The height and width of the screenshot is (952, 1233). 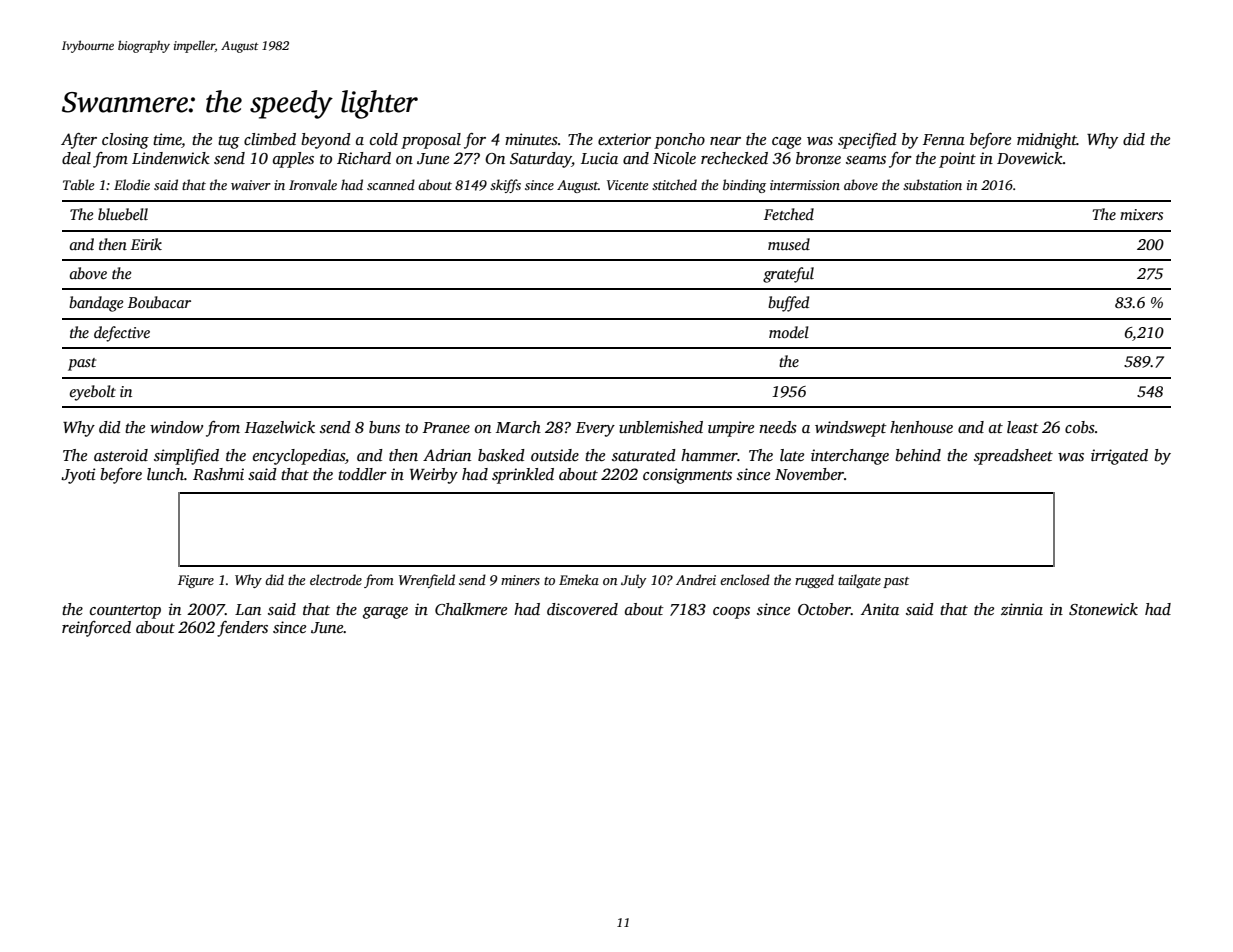 What do you see at coordinates (125, 612) in the screenshot?
I see `countertop` at bounding box center [125, 612].
